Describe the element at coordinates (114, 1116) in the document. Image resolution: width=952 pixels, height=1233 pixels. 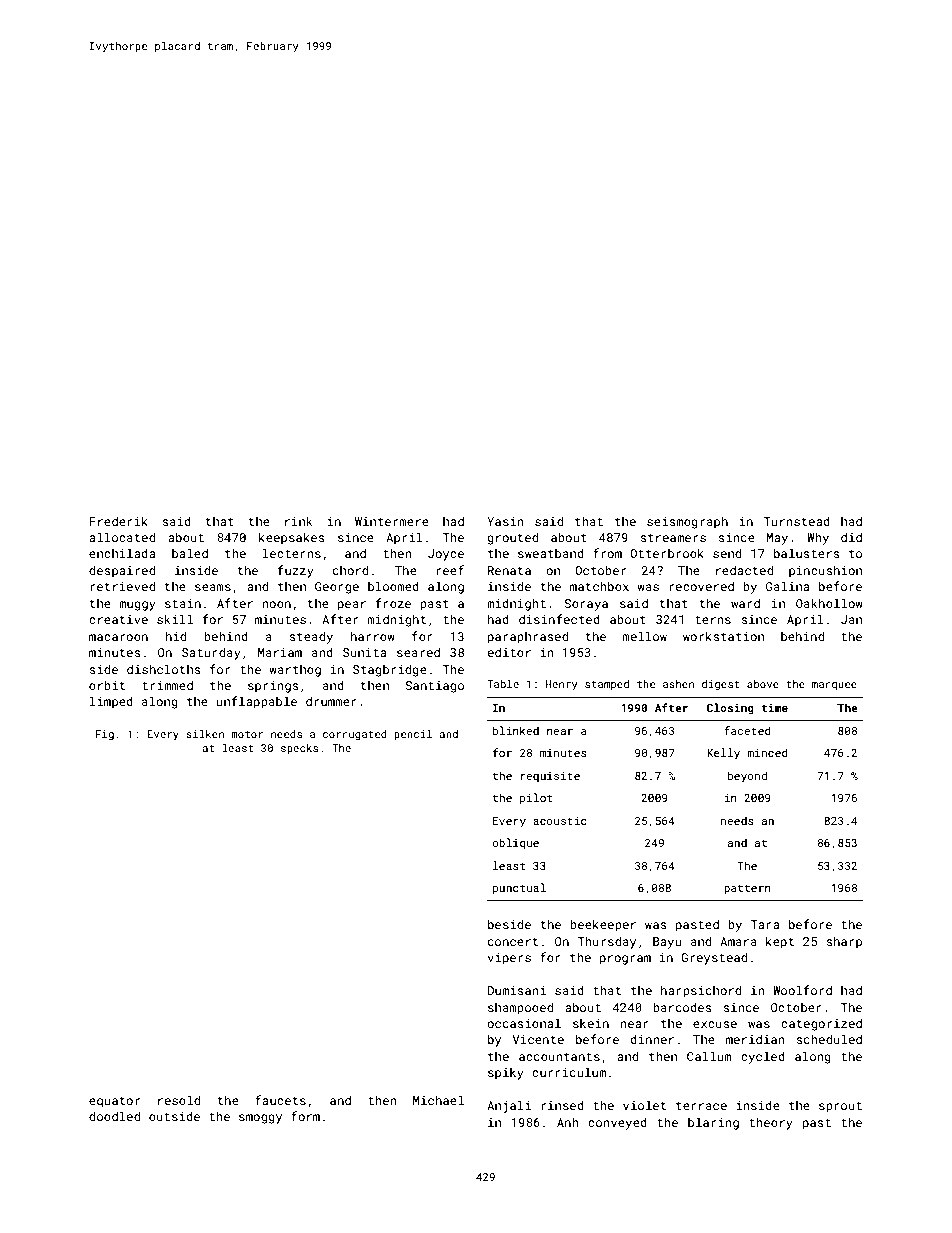
I see `doodled` at that location.
